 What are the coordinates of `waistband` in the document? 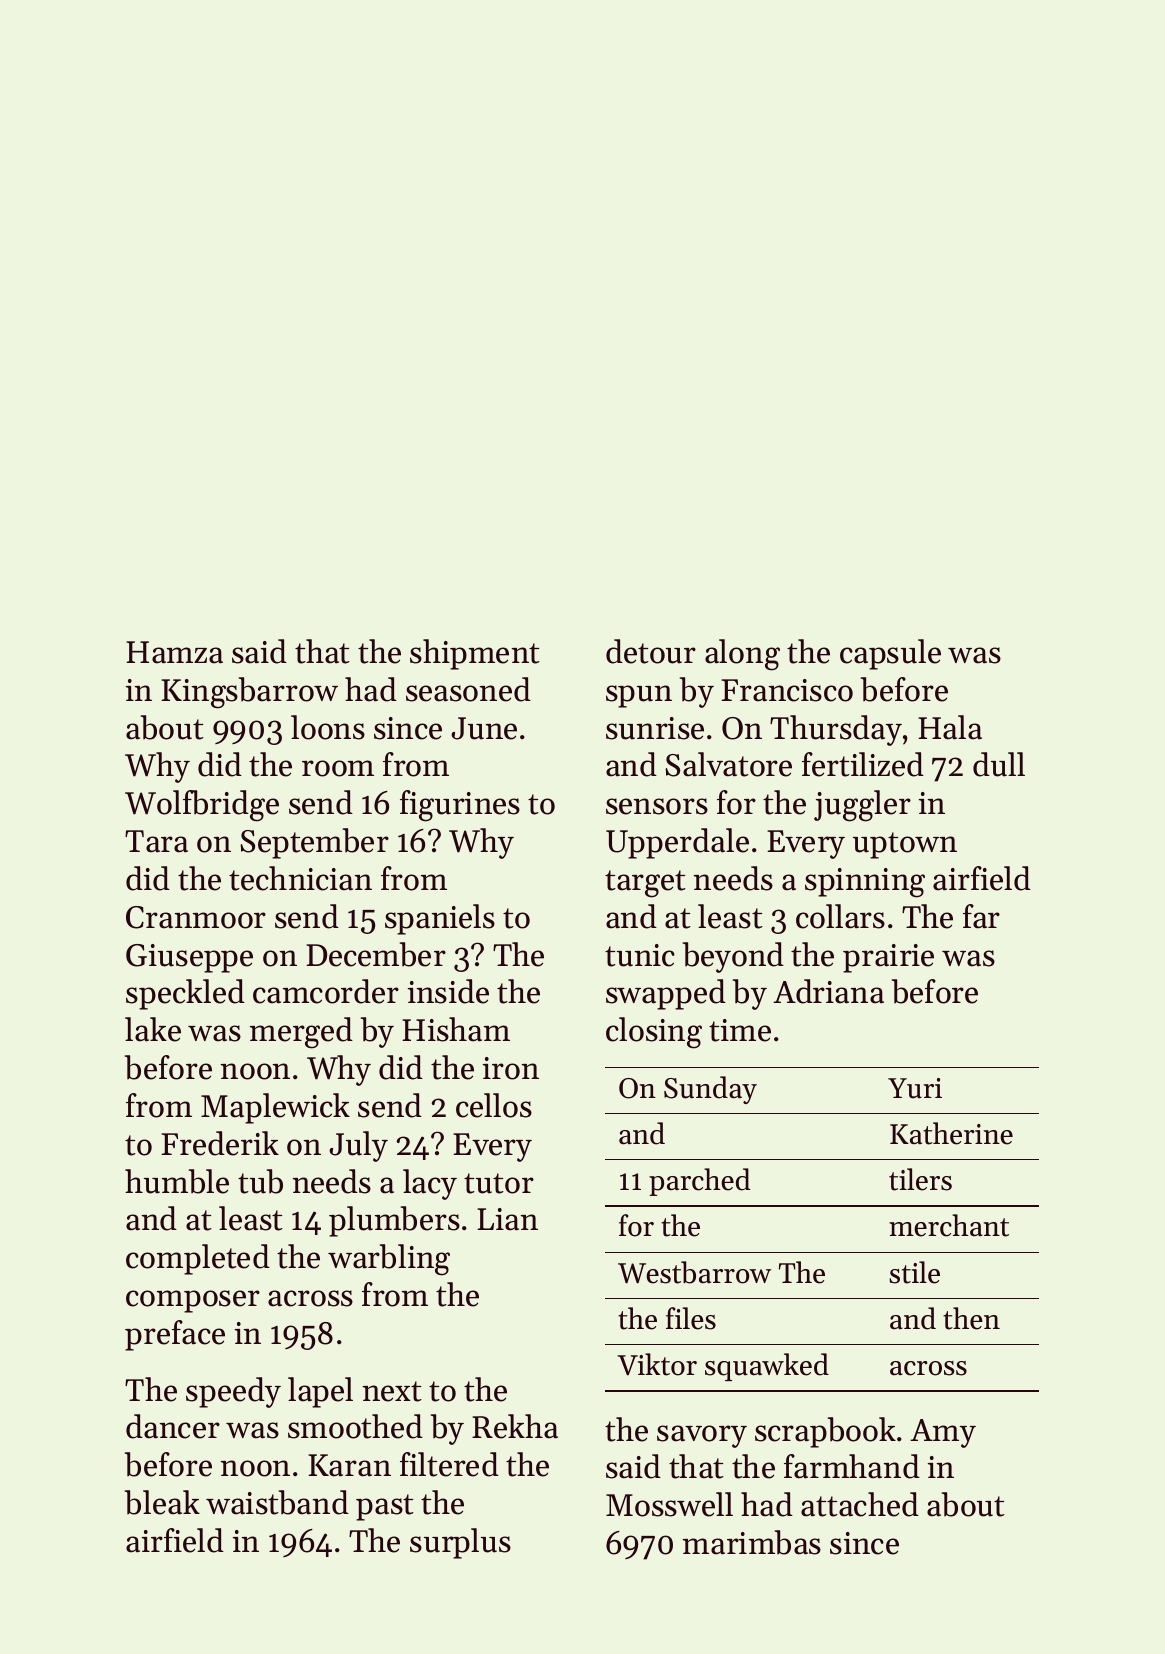 It's located at (277, 1502).
